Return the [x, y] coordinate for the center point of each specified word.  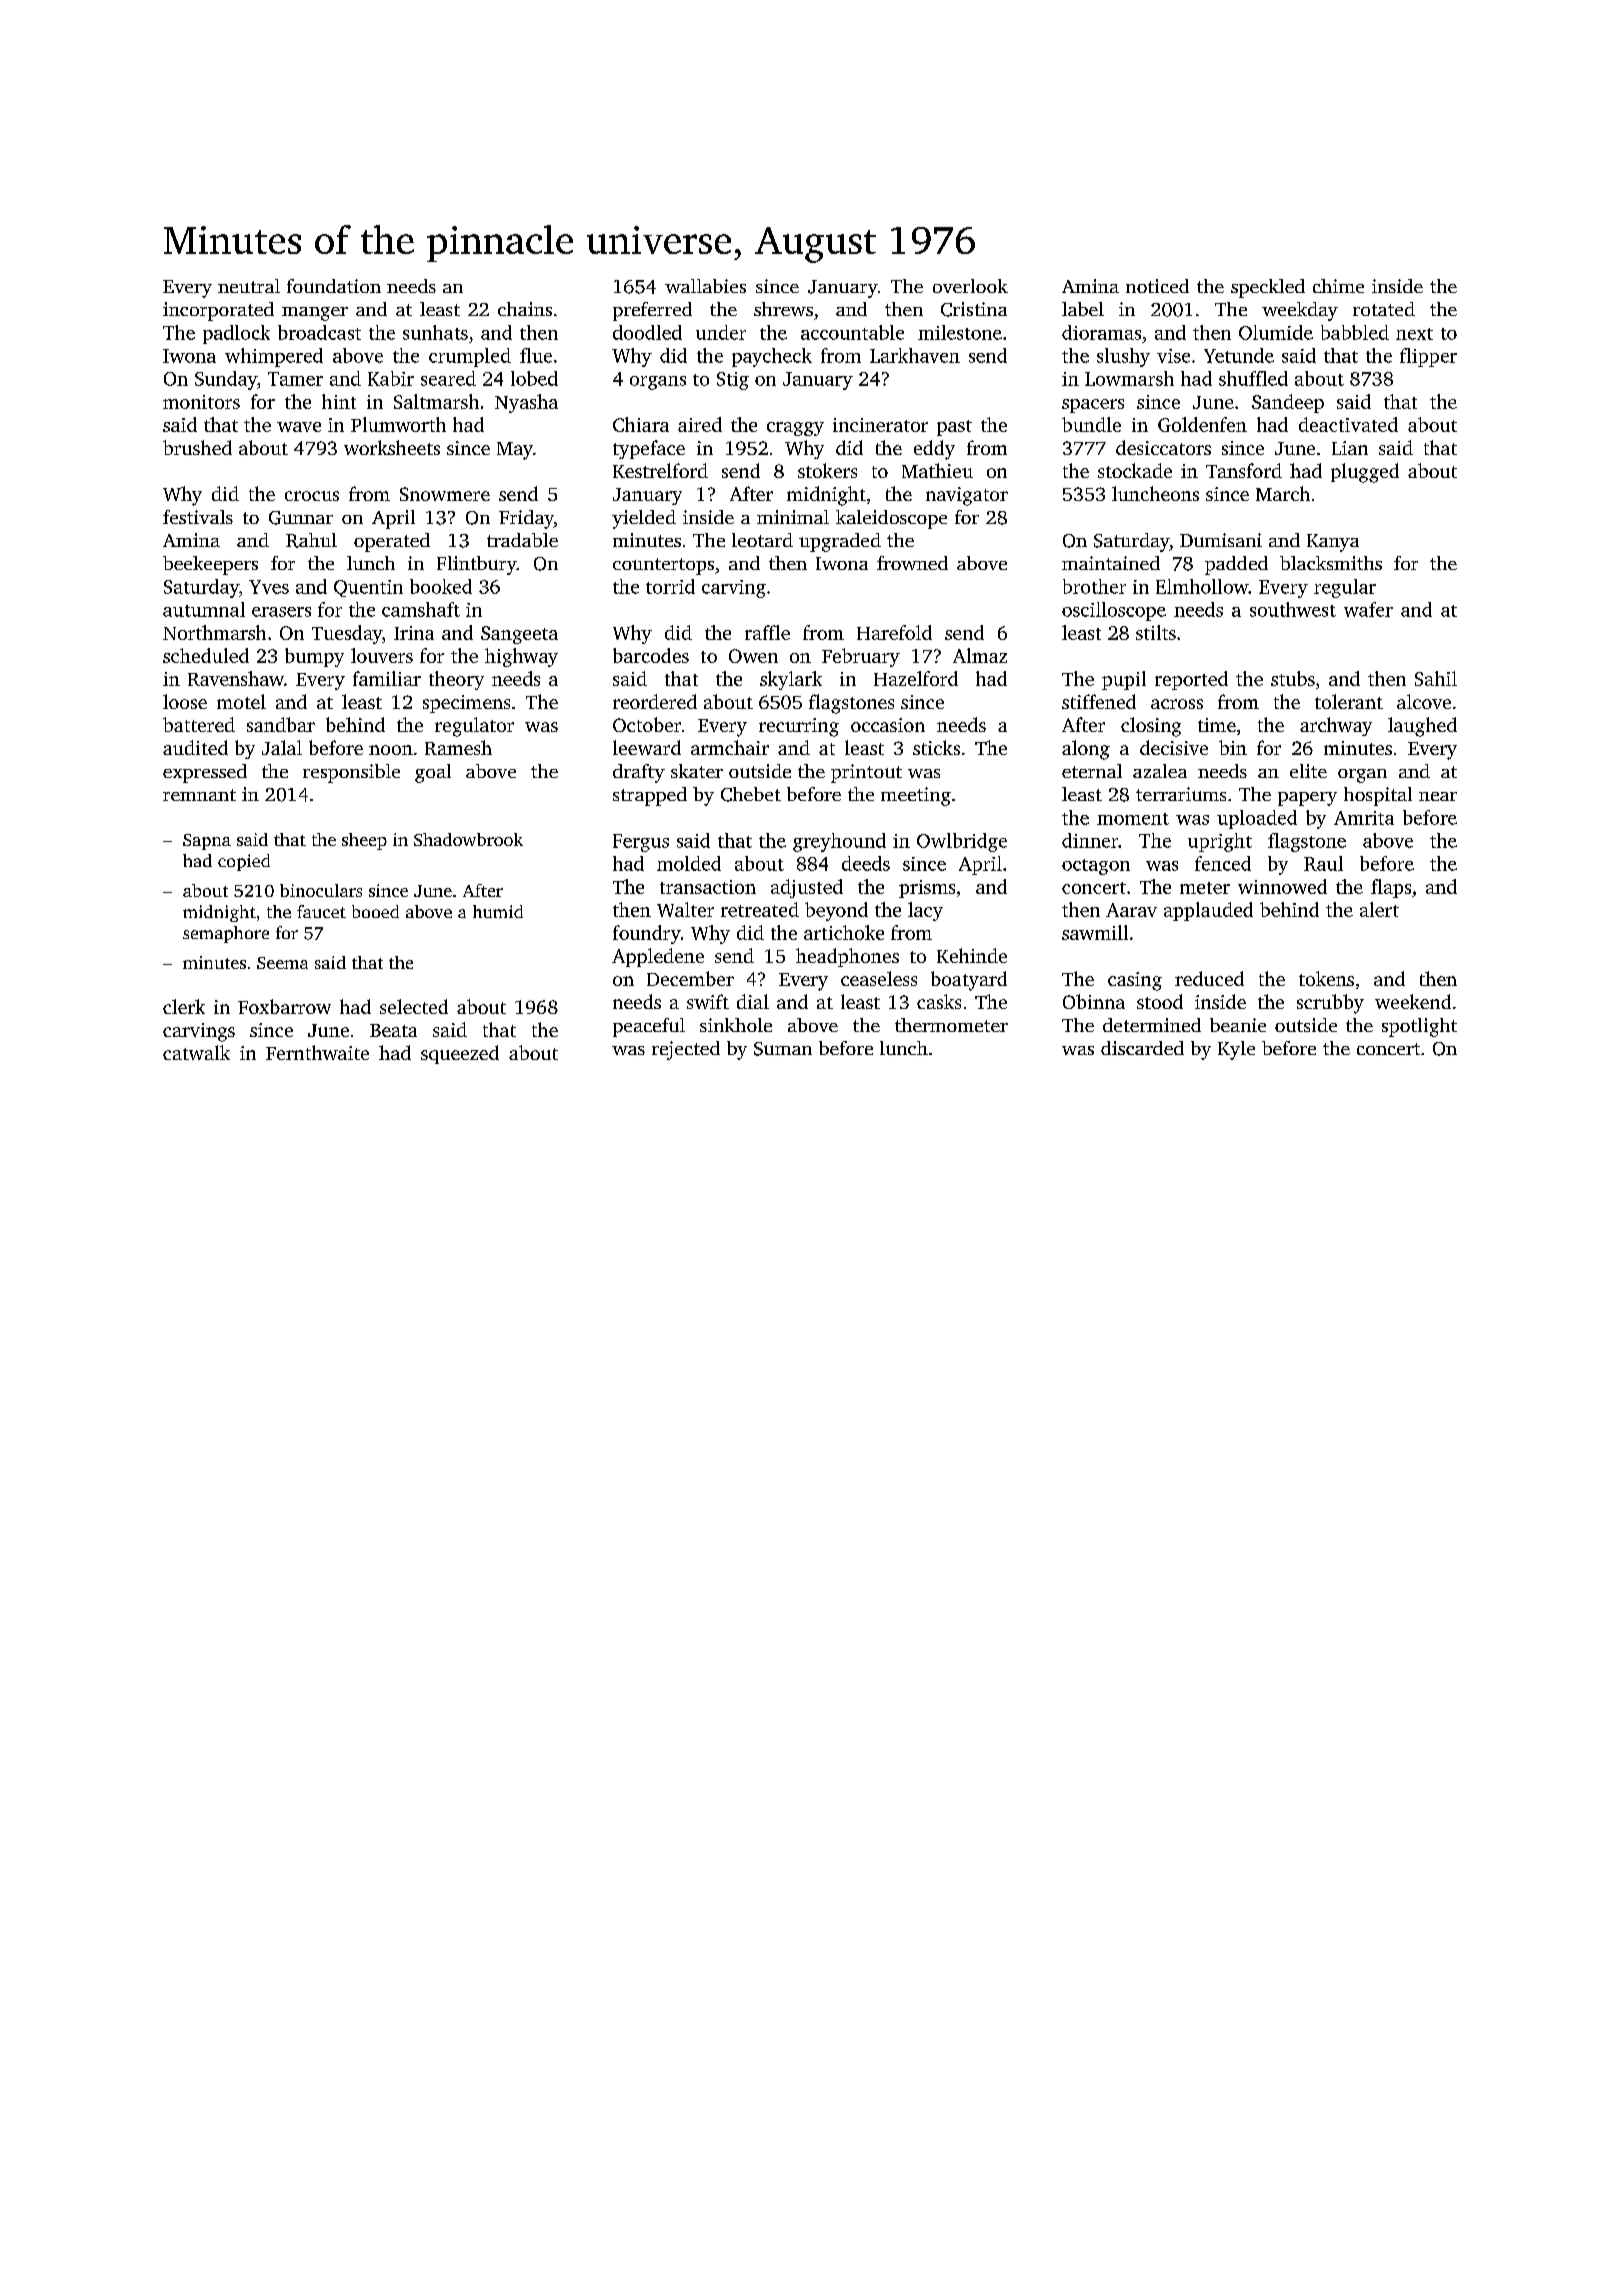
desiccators [1163, 447]
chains [525, 309]
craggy [795, 429]
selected [414, 1006]
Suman [783, 1049]
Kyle [1236, 1050]
